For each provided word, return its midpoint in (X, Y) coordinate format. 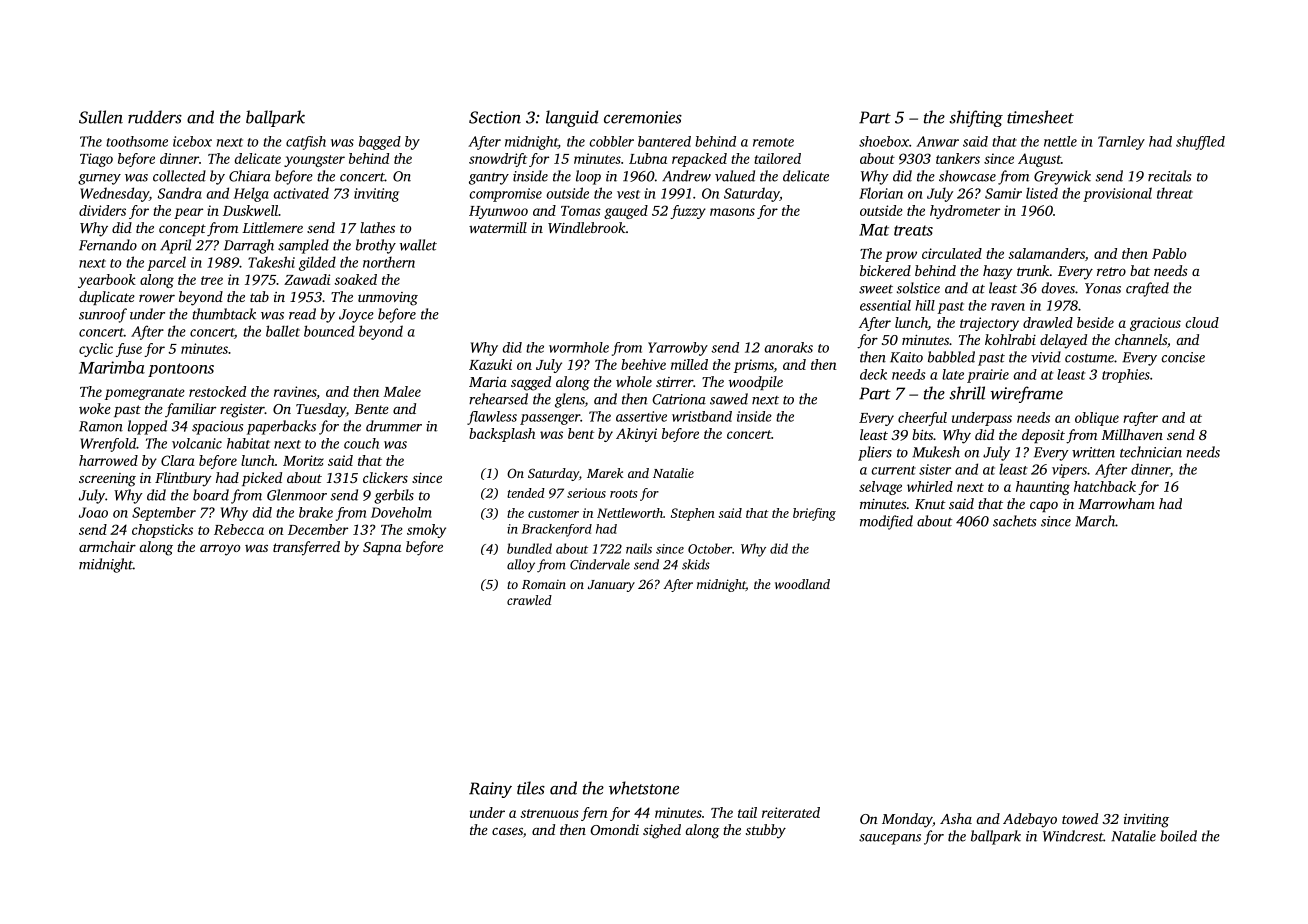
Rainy (490, 790)
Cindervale (600, 564)
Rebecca (239, 529)
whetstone (644, 788)
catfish (306, 143)
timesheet (1040, 117)
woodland (802, 584)
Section (495, 117)
